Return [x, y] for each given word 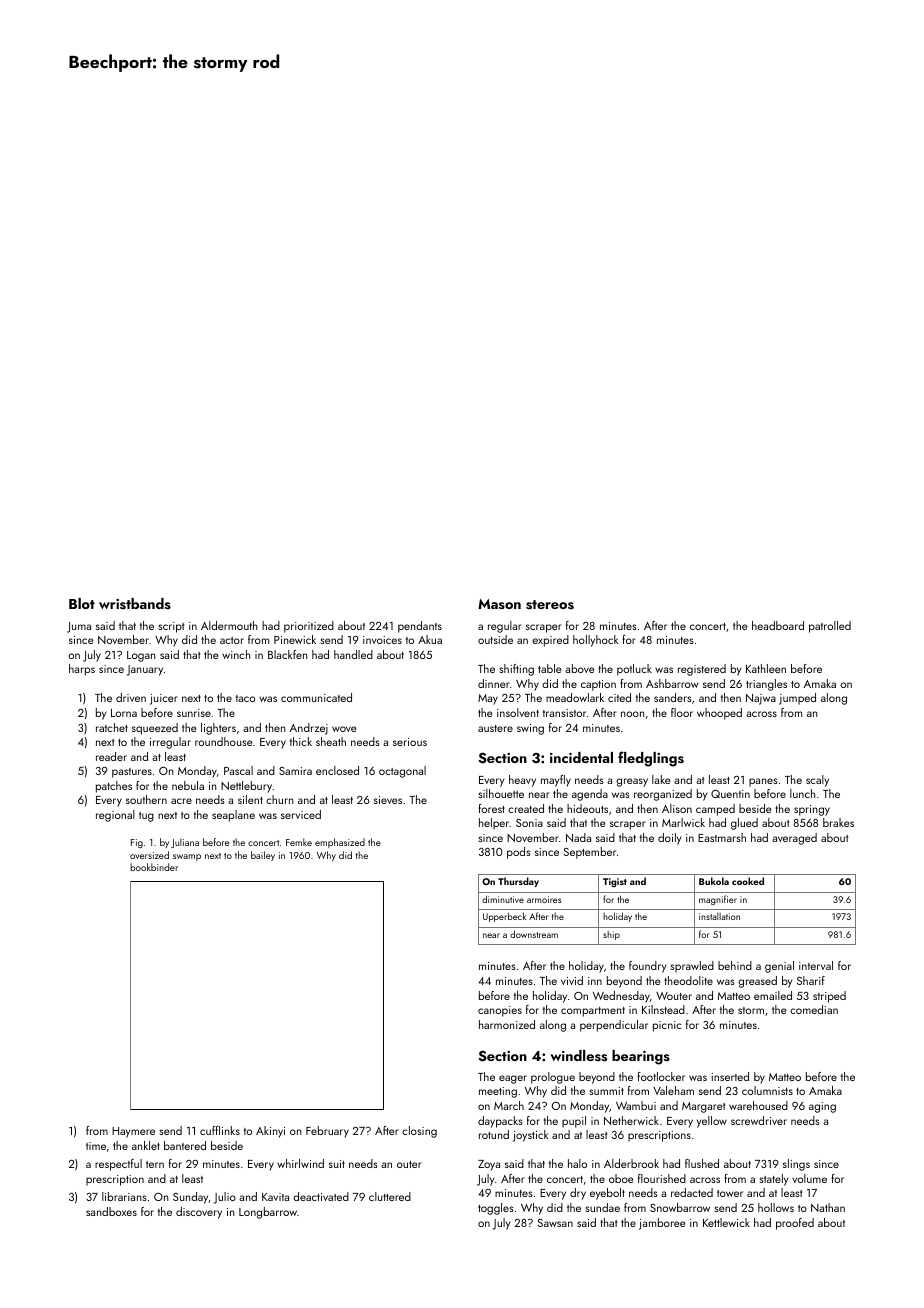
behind [735, 965]
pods [519, 853]
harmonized [507, 1024]
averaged [794, 839]
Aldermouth [229, 625]
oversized [149, 855]
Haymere [133, 1132]
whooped [719, 714]
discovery [199, 1213]
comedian [814, 1009]
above [579, 668]
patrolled [830, 627]
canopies [500, 1011]
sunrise [194, 713]
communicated [316, 697]
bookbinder [154, 867]
